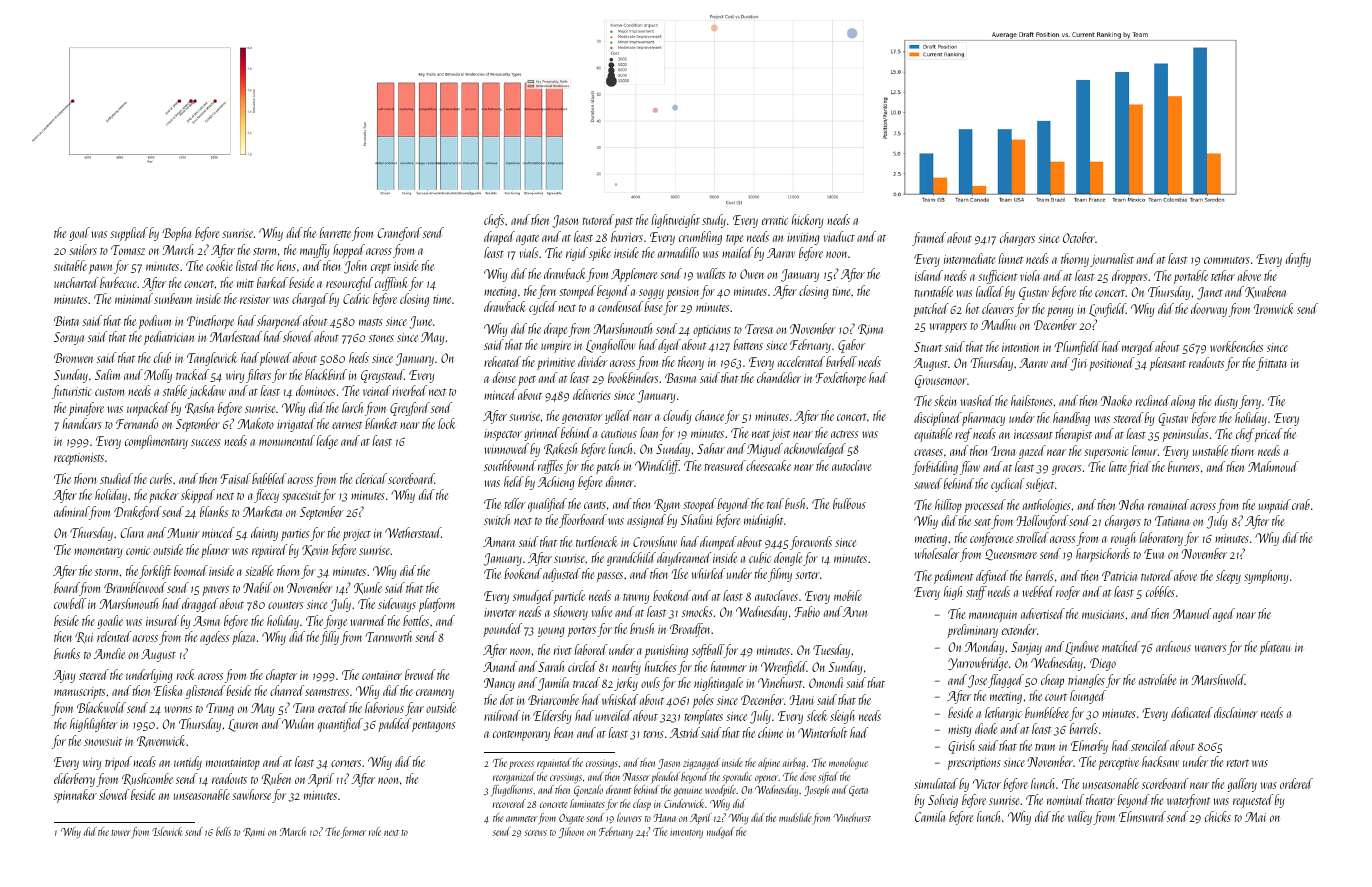  I want to click on Bopha, so click(176, 234).
